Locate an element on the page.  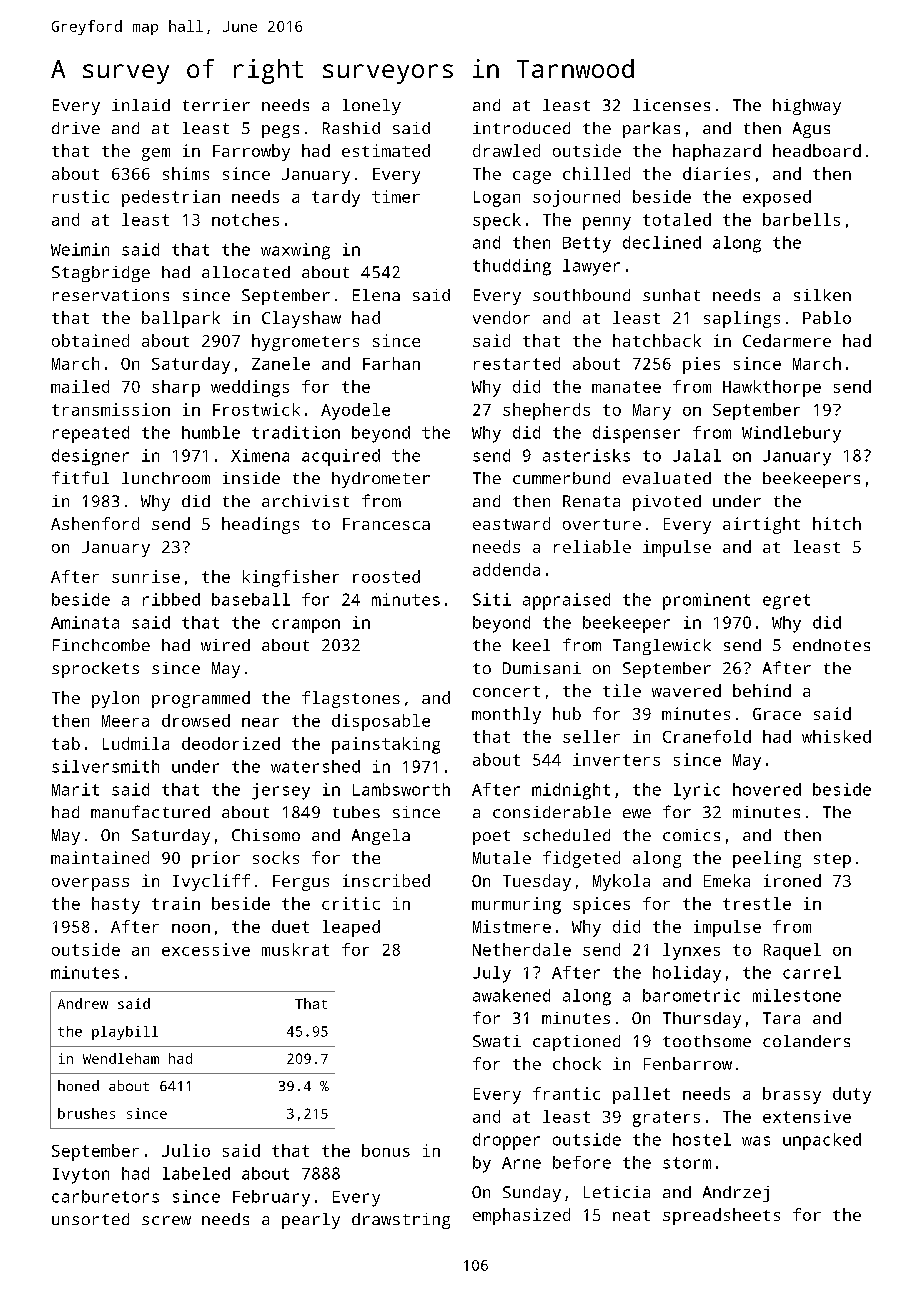
terrier is located at coordinates (216, 105).
